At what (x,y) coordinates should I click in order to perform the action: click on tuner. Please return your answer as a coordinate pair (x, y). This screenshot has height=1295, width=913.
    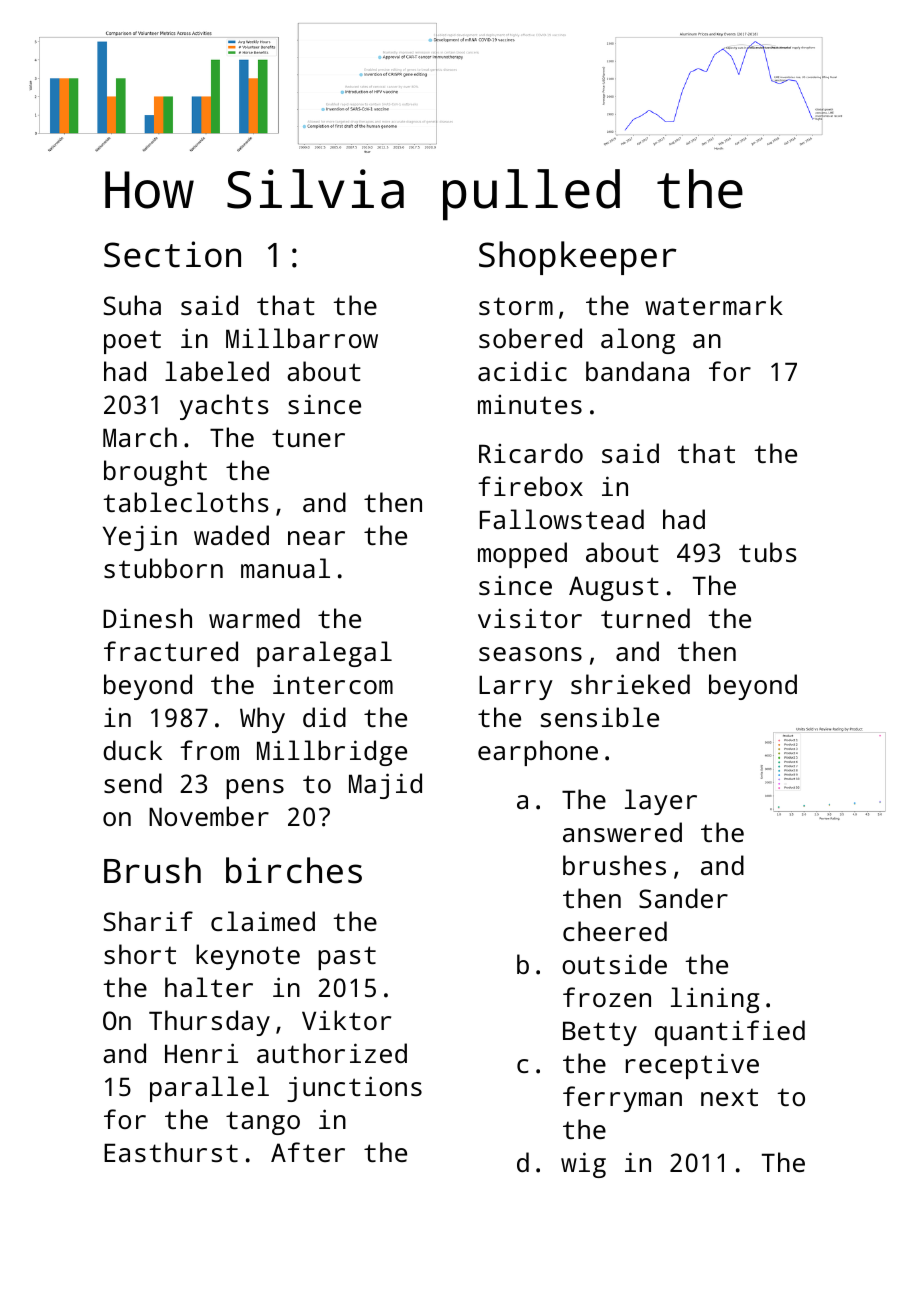
    Looking at the image, I should click on (308, 438).
